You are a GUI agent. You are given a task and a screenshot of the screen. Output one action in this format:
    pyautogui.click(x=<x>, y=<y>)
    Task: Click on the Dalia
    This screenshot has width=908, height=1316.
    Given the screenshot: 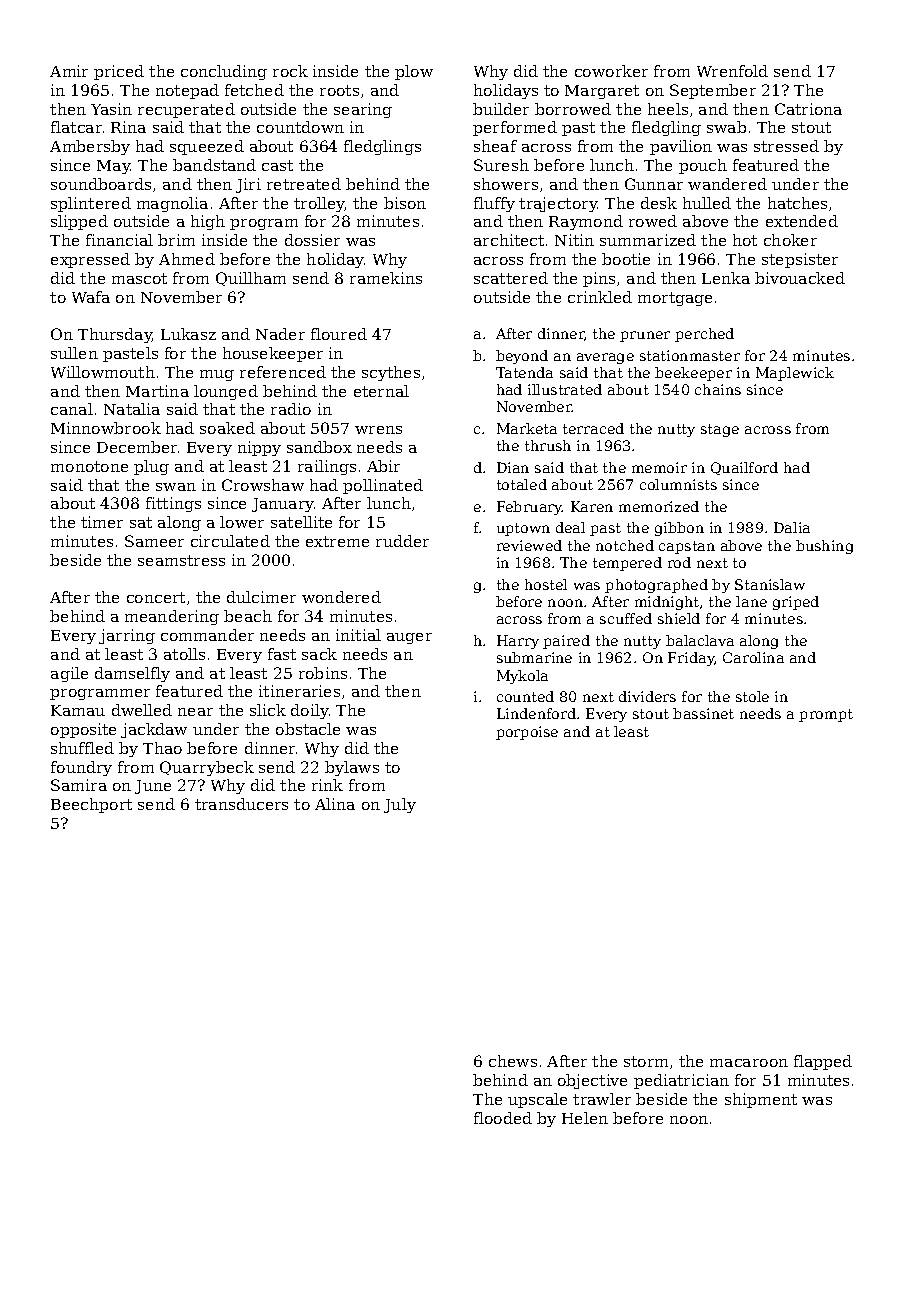 What is the action you would take?
    pyautogui.click(x=792, y=527)
